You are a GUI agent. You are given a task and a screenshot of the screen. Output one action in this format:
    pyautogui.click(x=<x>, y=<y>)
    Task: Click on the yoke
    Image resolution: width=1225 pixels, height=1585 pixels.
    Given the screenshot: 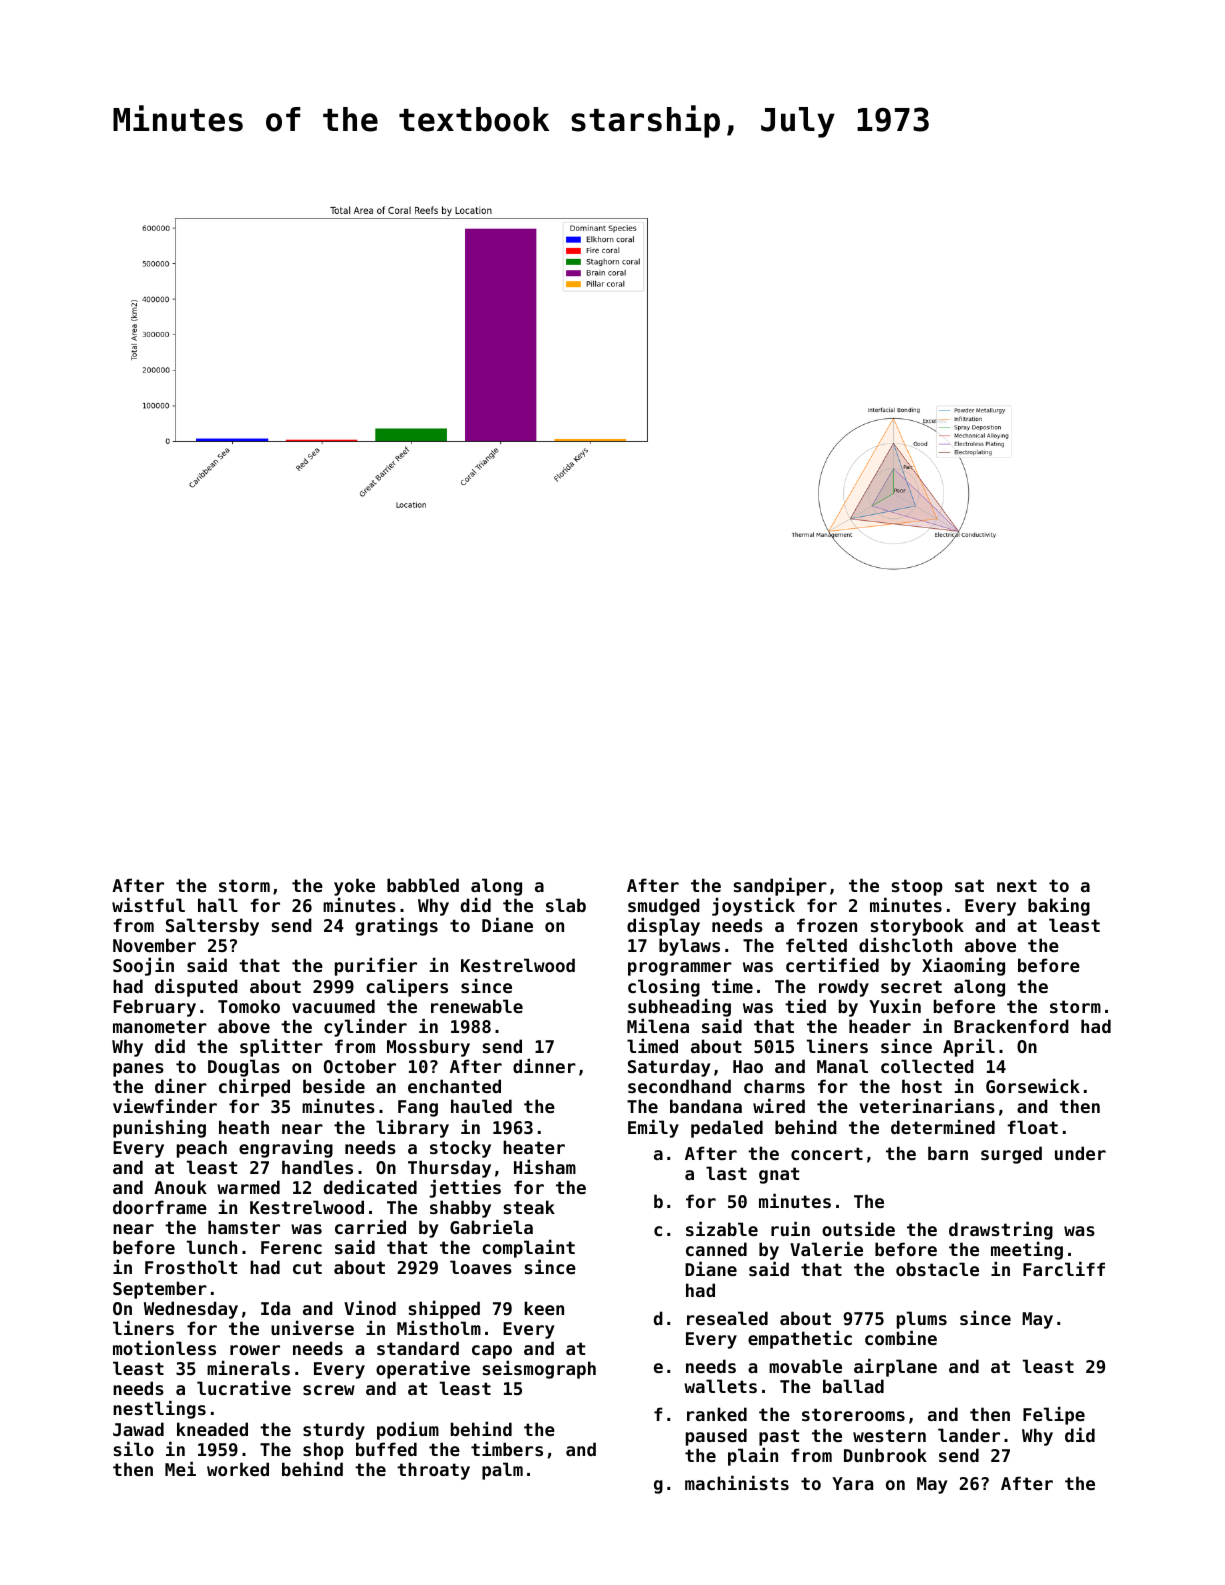 What is the action you would take?
    pyautogui.click(x=354, y=887)
